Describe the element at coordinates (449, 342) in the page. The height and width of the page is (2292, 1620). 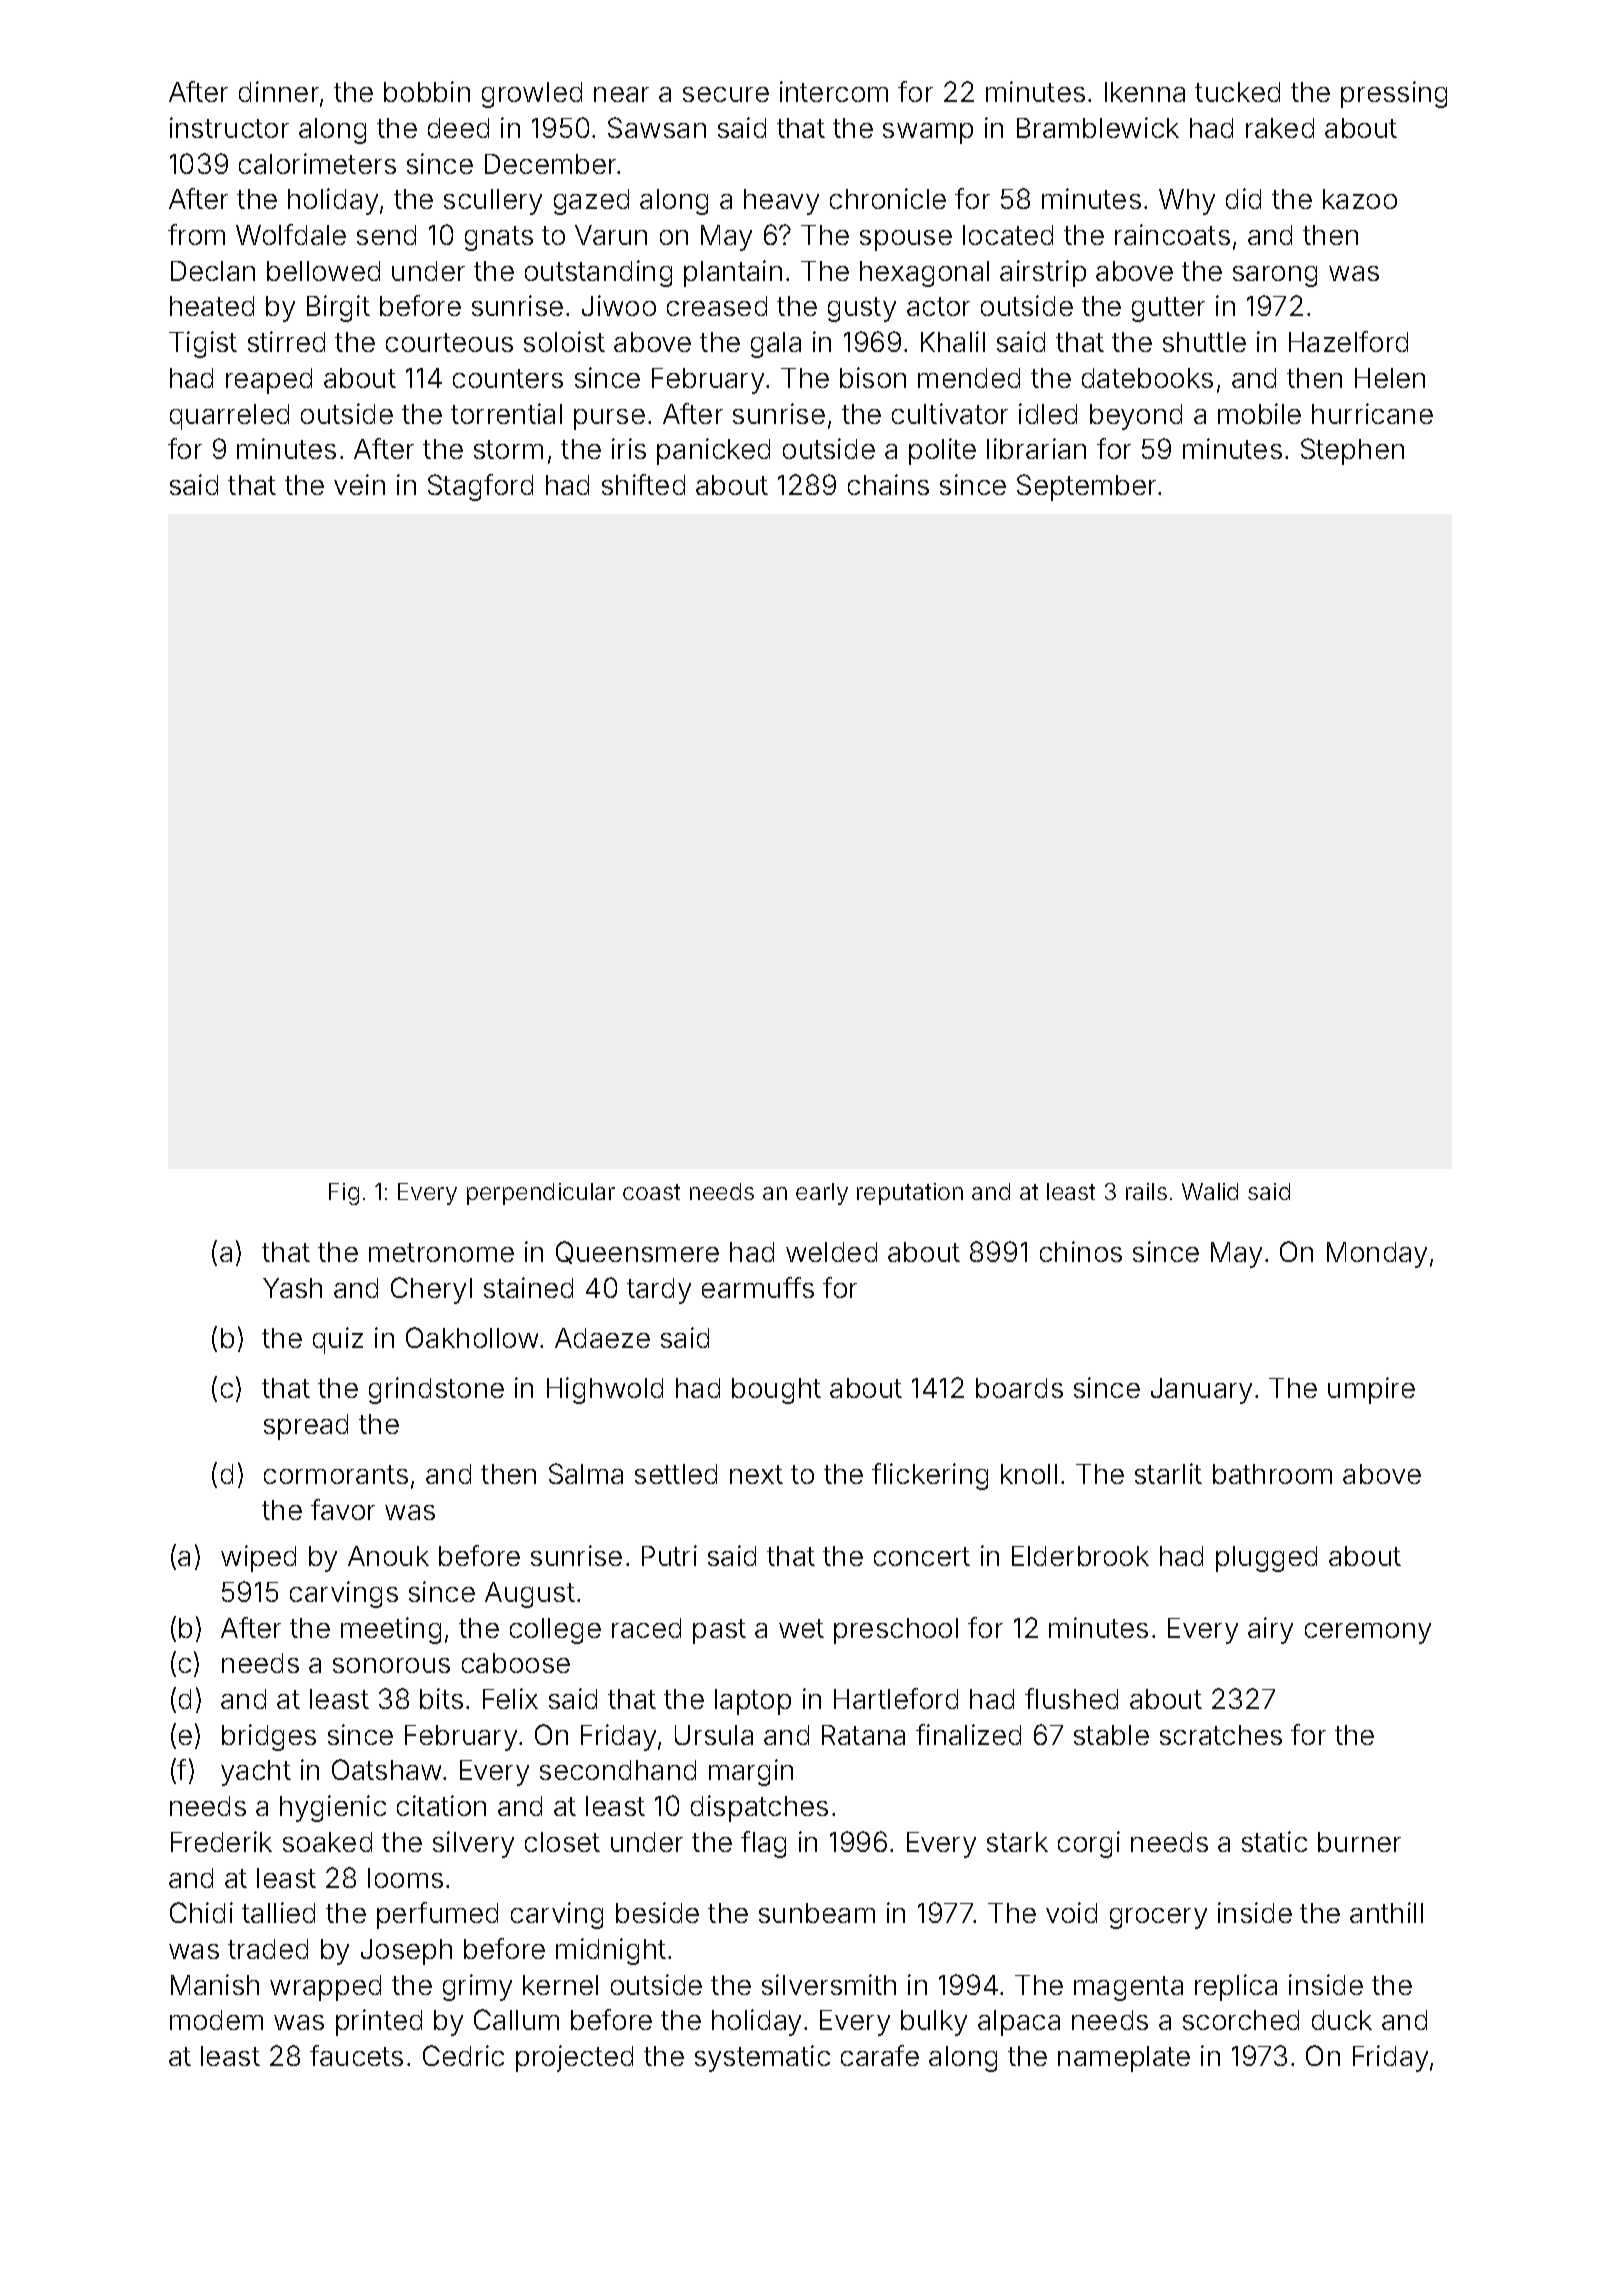
I see `courteous` at that location.
